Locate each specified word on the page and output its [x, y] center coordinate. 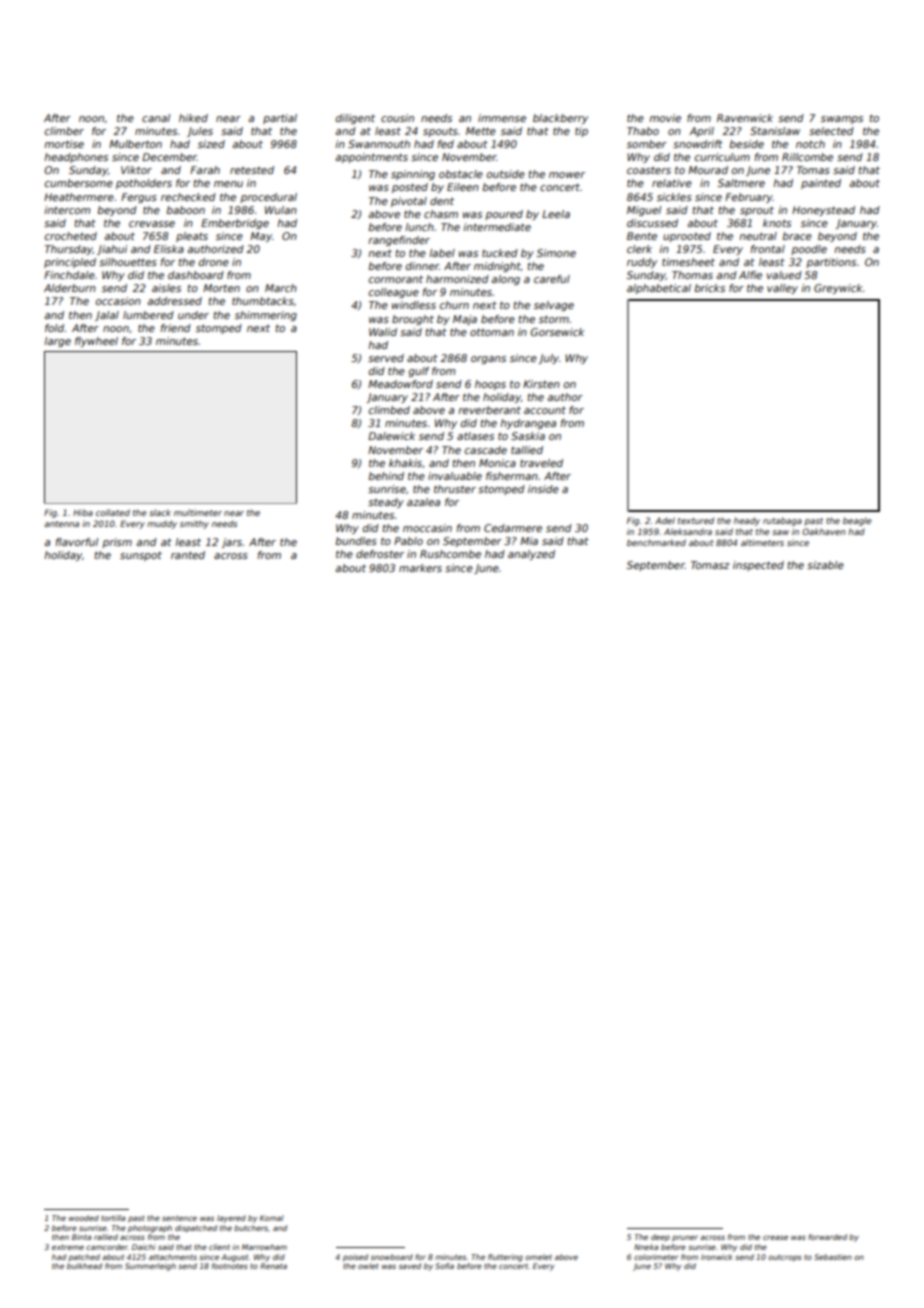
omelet [538, 1257]
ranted [188, 555]
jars [232, 543]
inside [543, 489]
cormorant [396, 279]
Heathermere [79, 197]
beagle [857, 521]
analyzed [531, 555]
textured [696, 520]
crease [775, 1237]
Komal [272, 1218]
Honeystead [823, 211]
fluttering [505, 1258]
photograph [150, 1229]
